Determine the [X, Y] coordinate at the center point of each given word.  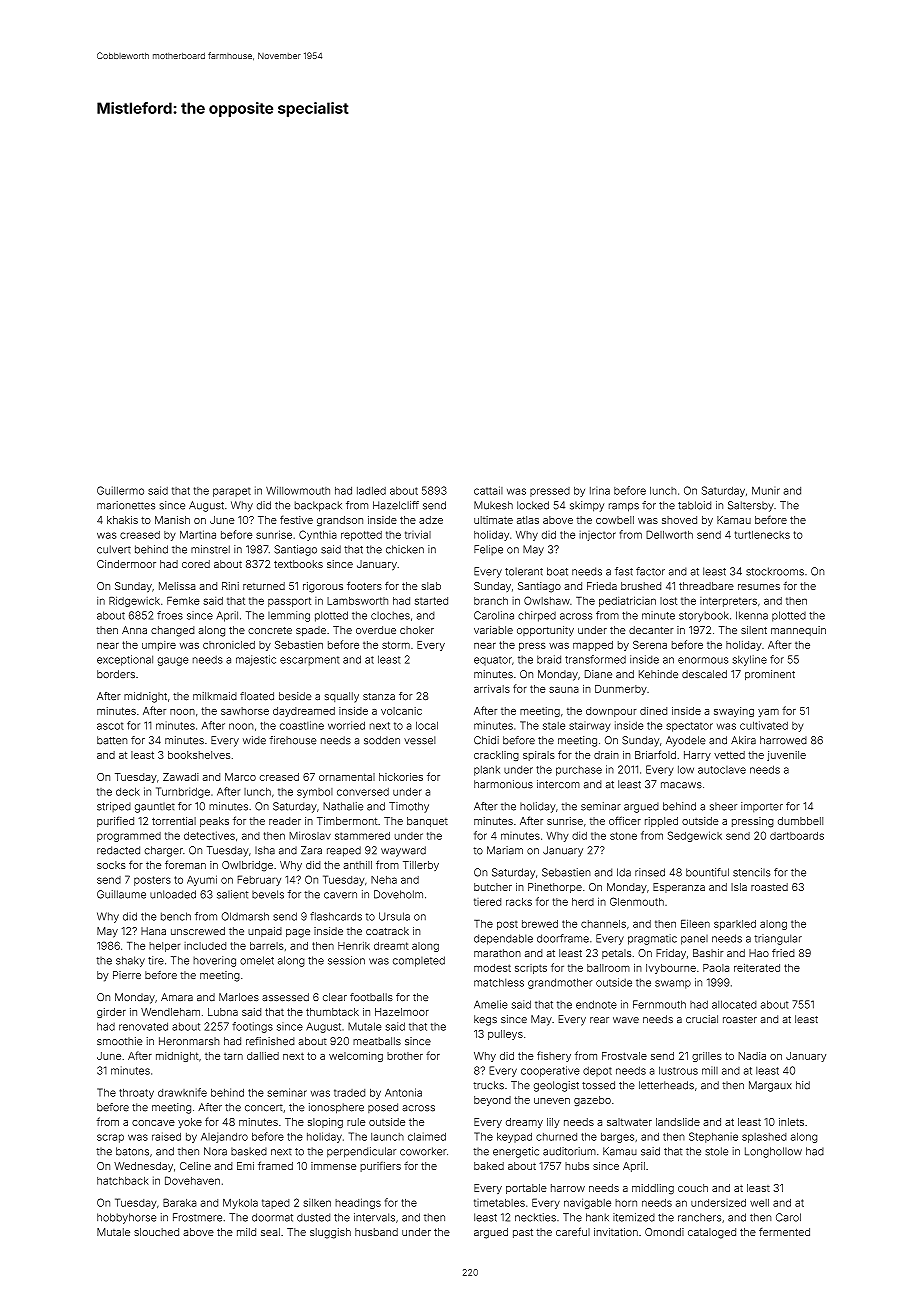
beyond [492, 1101]
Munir [766, 490]
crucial [702, 1019]
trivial [418, 534]
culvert [114, 549]
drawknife [182, 1092]
